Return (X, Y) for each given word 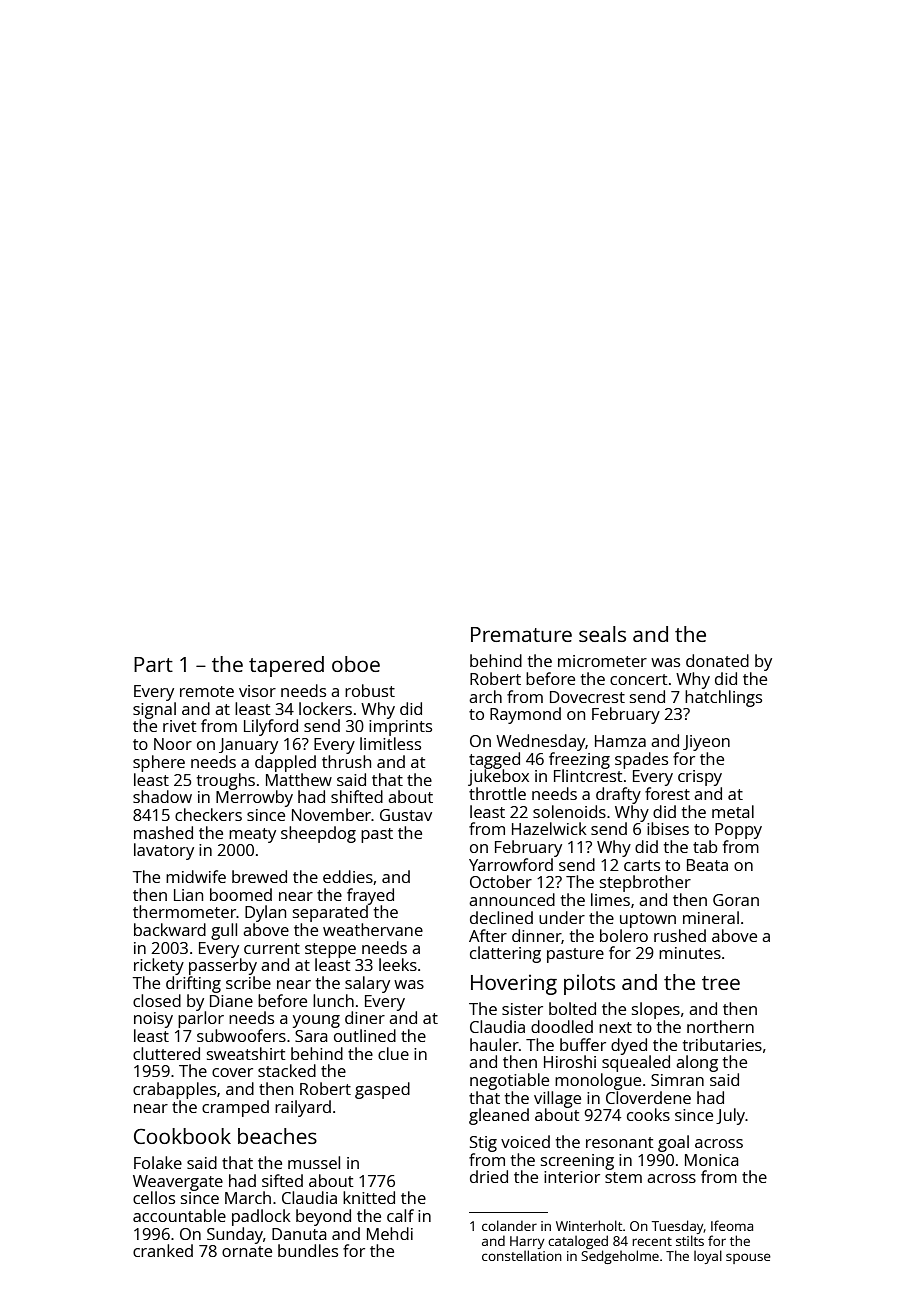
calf (400, 1215)
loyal (708, 1257)
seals (602, 634)
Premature (521, 634)
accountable (179, 1215)
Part (153, 664)
